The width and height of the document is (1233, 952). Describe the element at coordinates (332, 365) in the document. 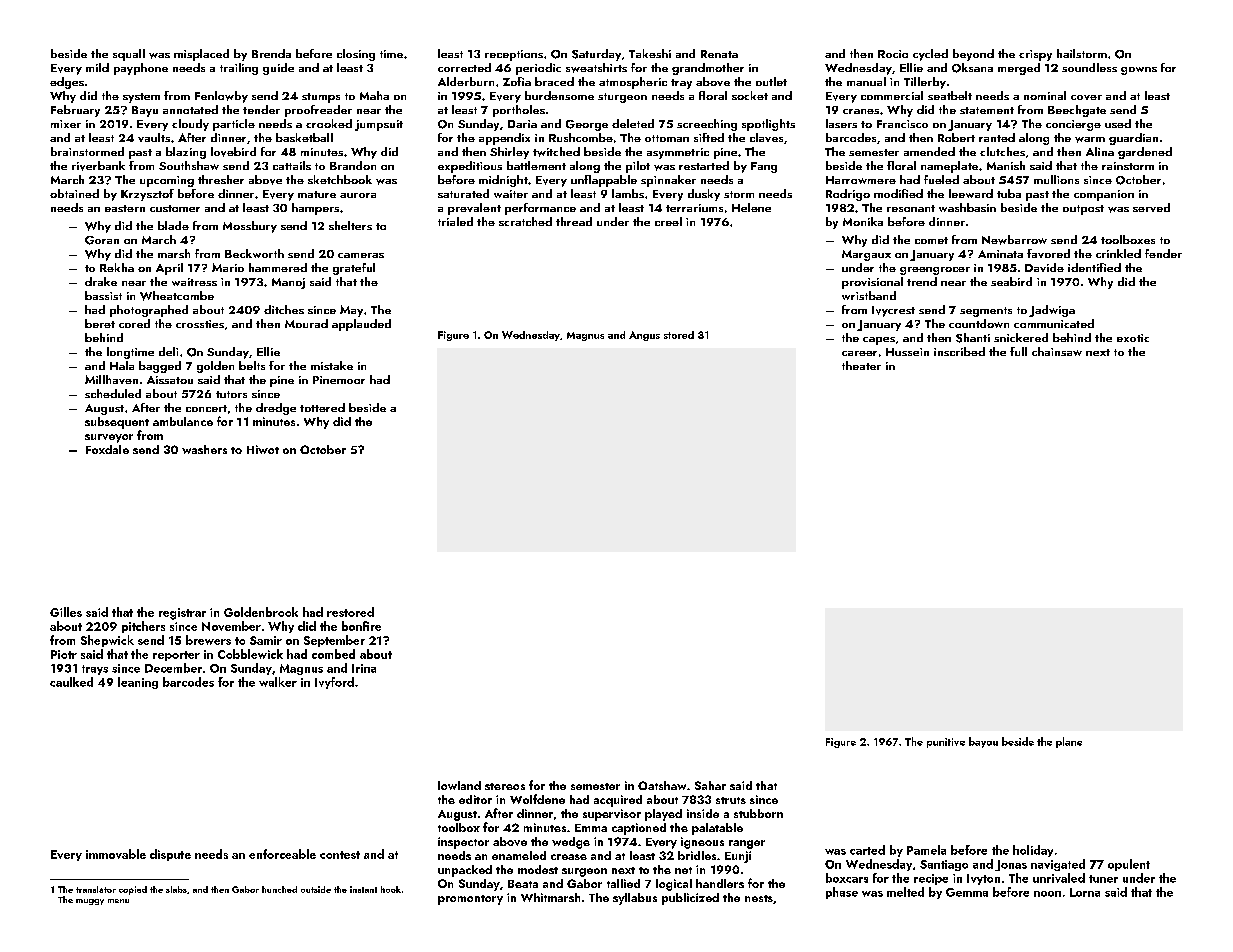

I see `mistake` at that location.
